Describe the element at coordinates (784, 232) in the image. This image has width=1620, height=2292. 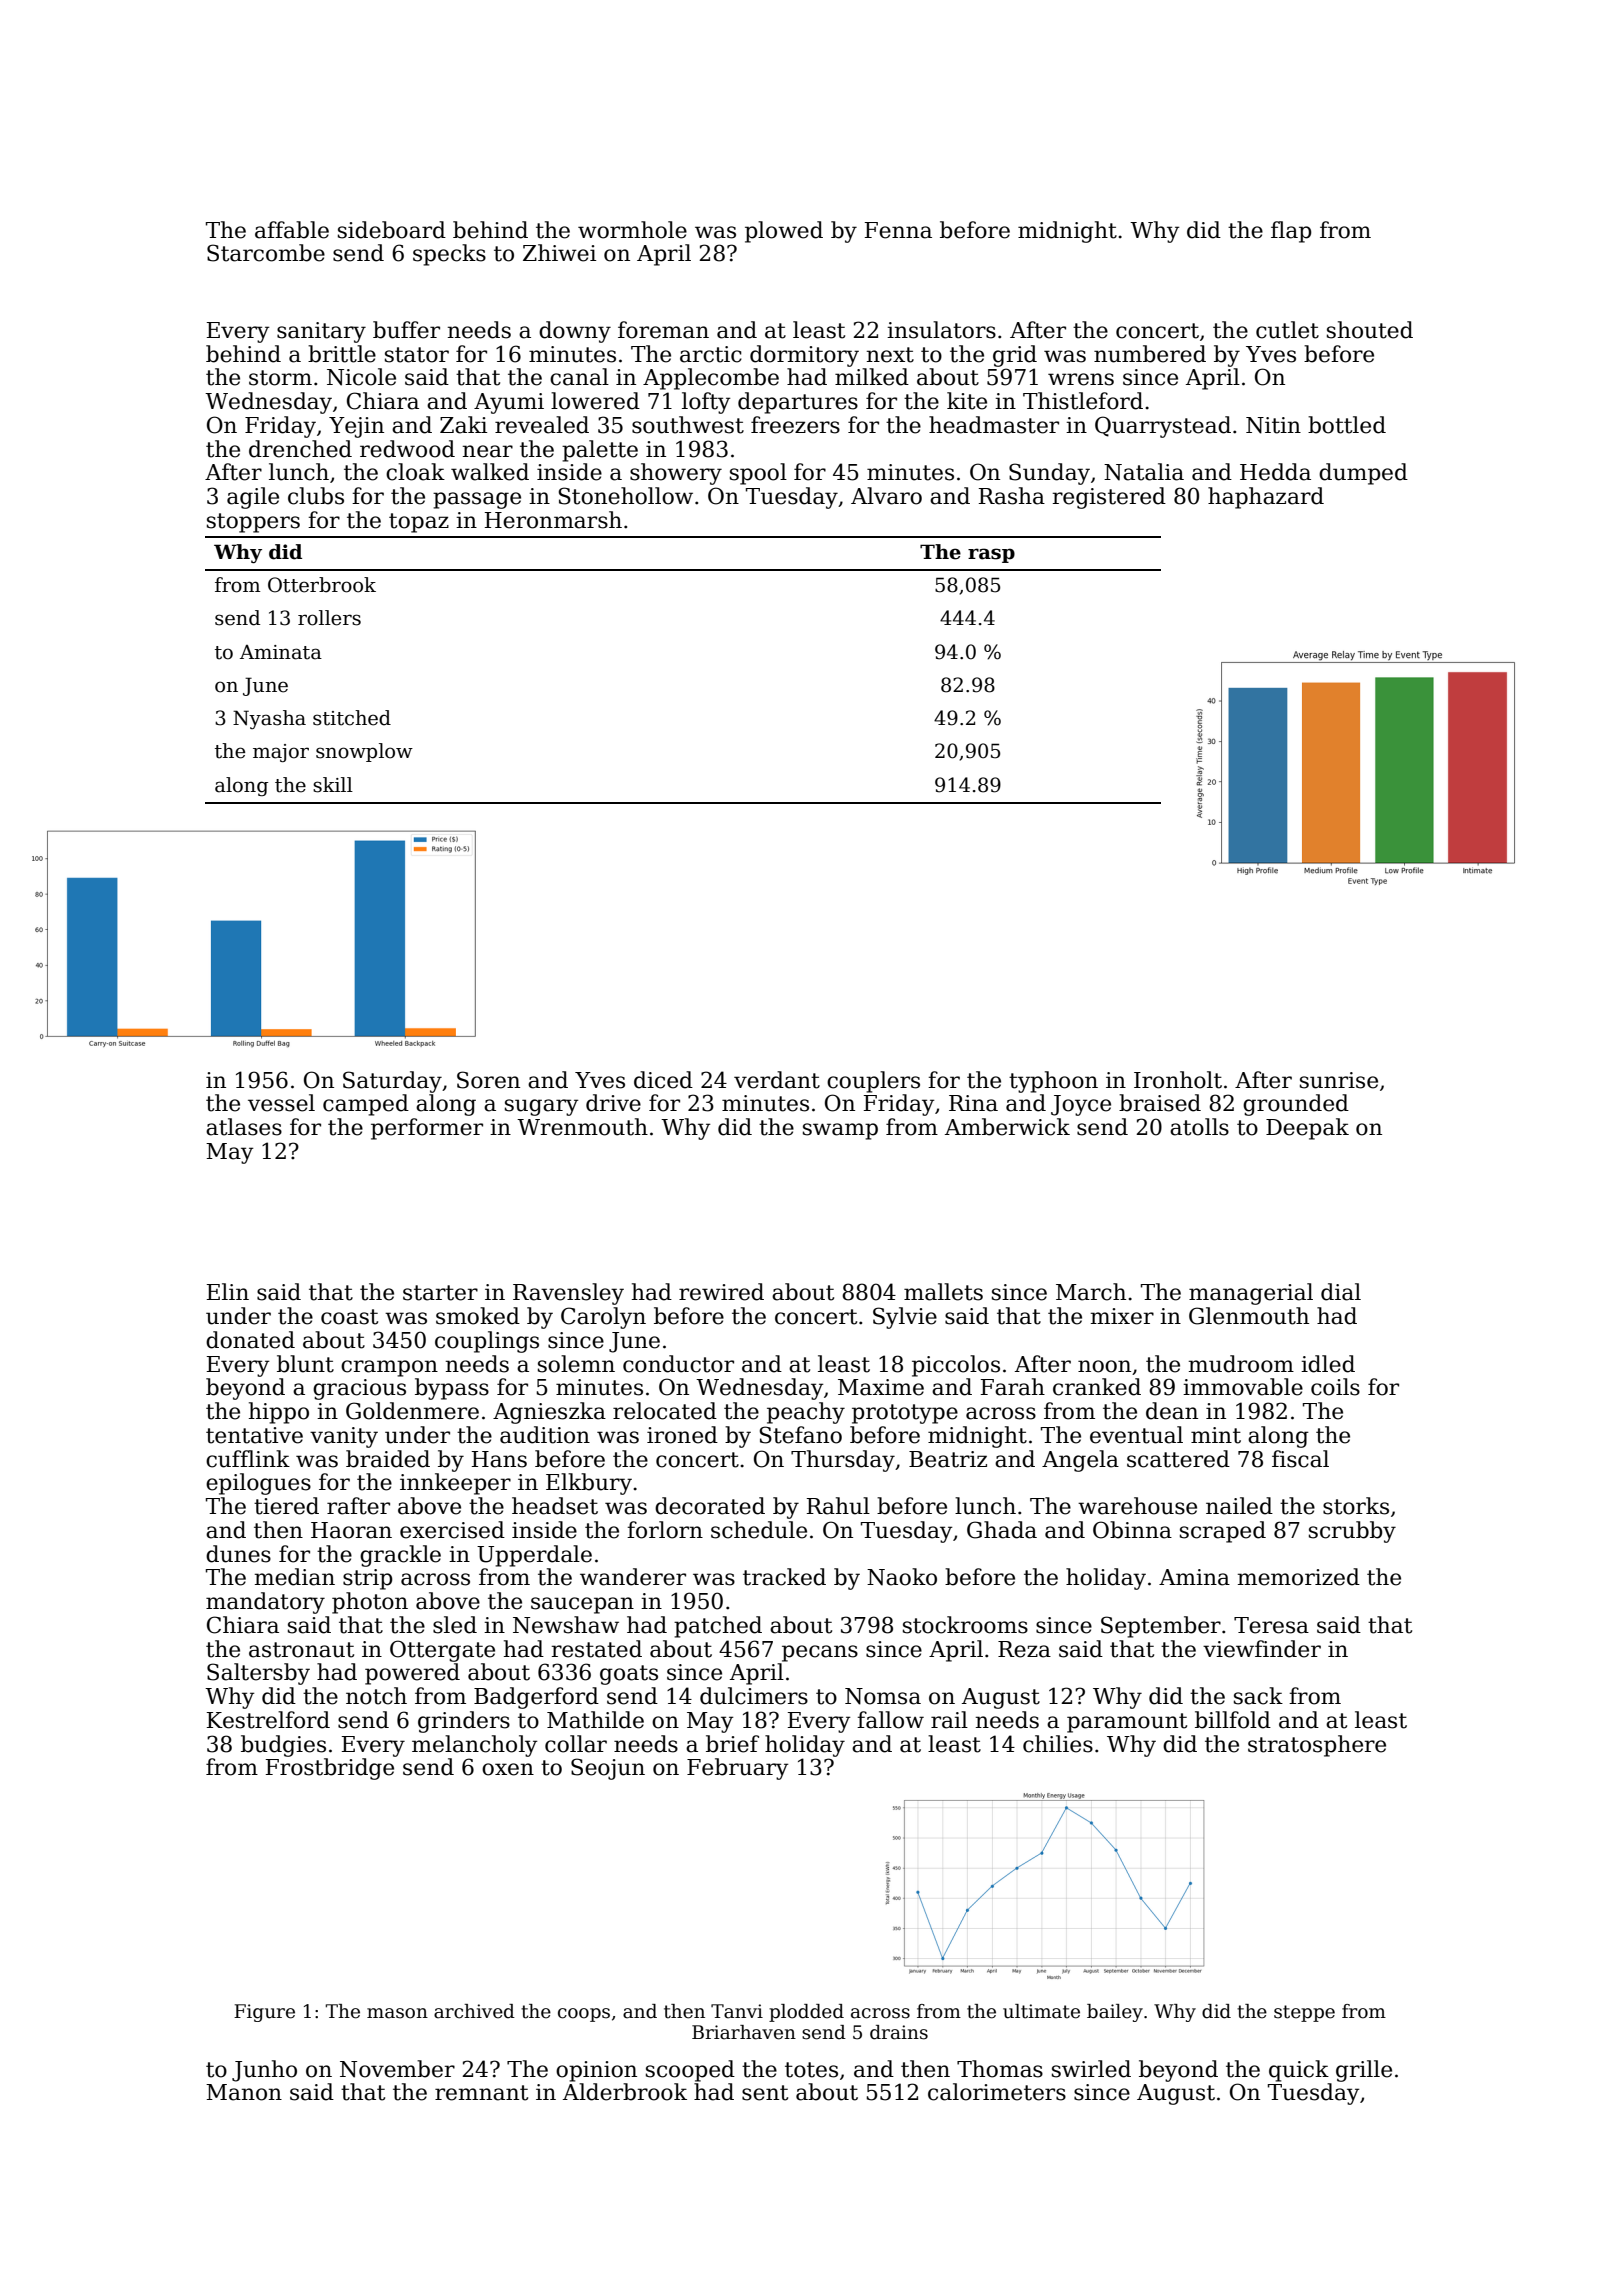
I see `plowed` at that location.
